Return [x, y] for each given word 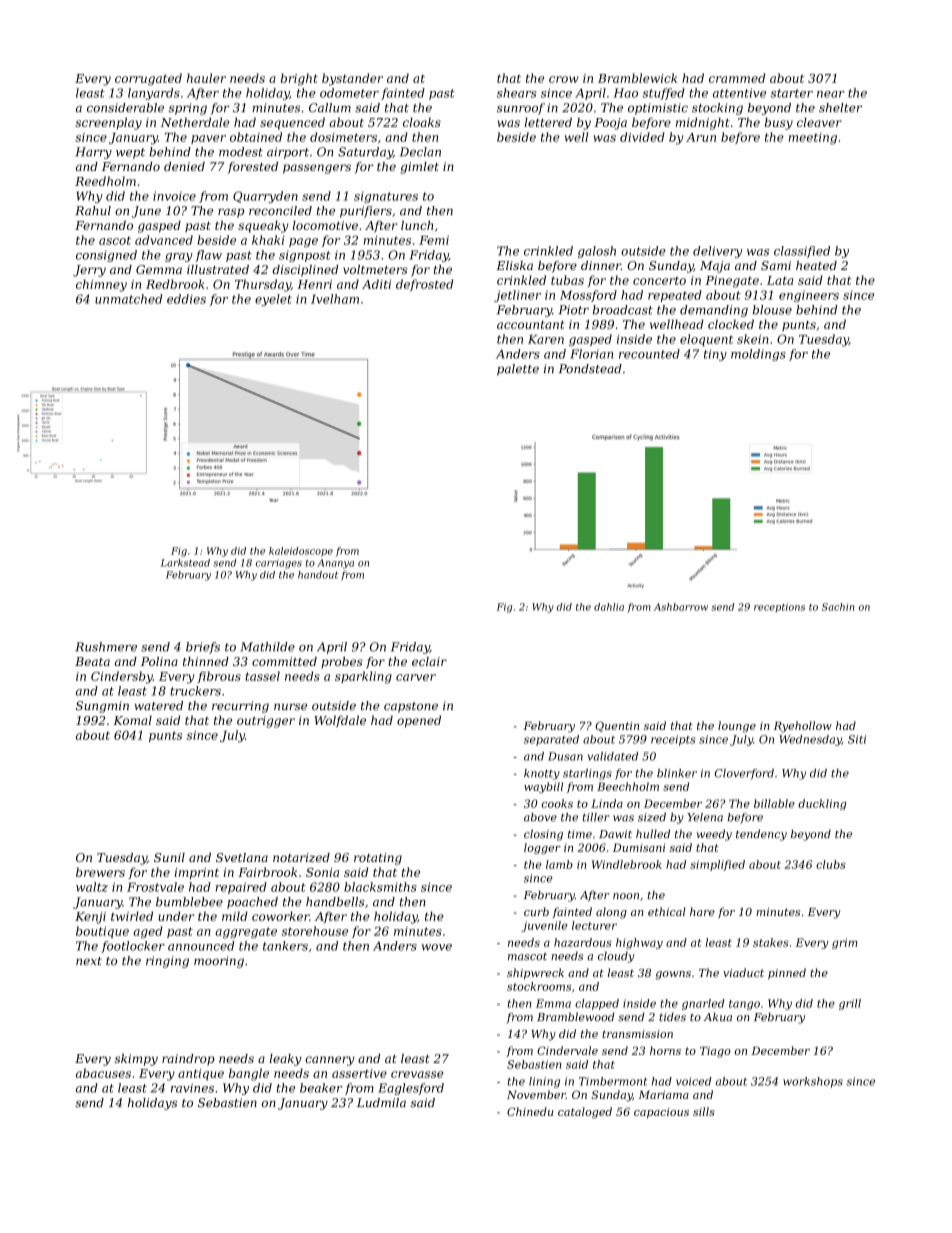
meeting [813, 139]
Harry [93, 153]
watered [158, 706]
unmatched [128, 299]
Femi [434, 240]
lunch [417, 225]
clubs [831, 864]
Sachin [838, 607]
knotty [542, 774]
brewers [100, 872]
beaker [321, 1088]
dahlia [609, 607]
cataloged [585, 1113]
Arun [701, 137]
